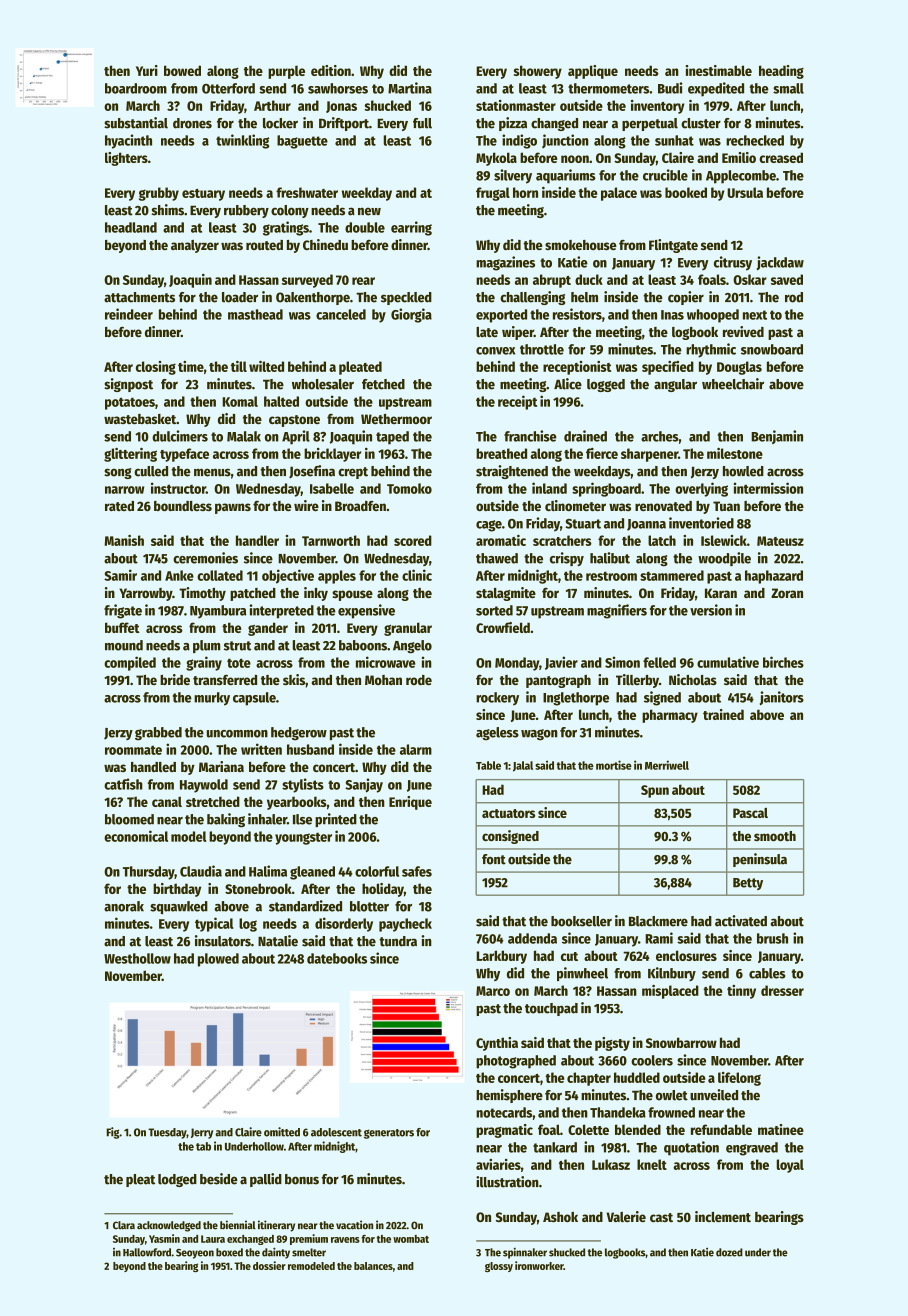 The image size is (908, 1316). Describe the element at coordinates (137, 958) in the image. I see `Westhollow` at that location.
